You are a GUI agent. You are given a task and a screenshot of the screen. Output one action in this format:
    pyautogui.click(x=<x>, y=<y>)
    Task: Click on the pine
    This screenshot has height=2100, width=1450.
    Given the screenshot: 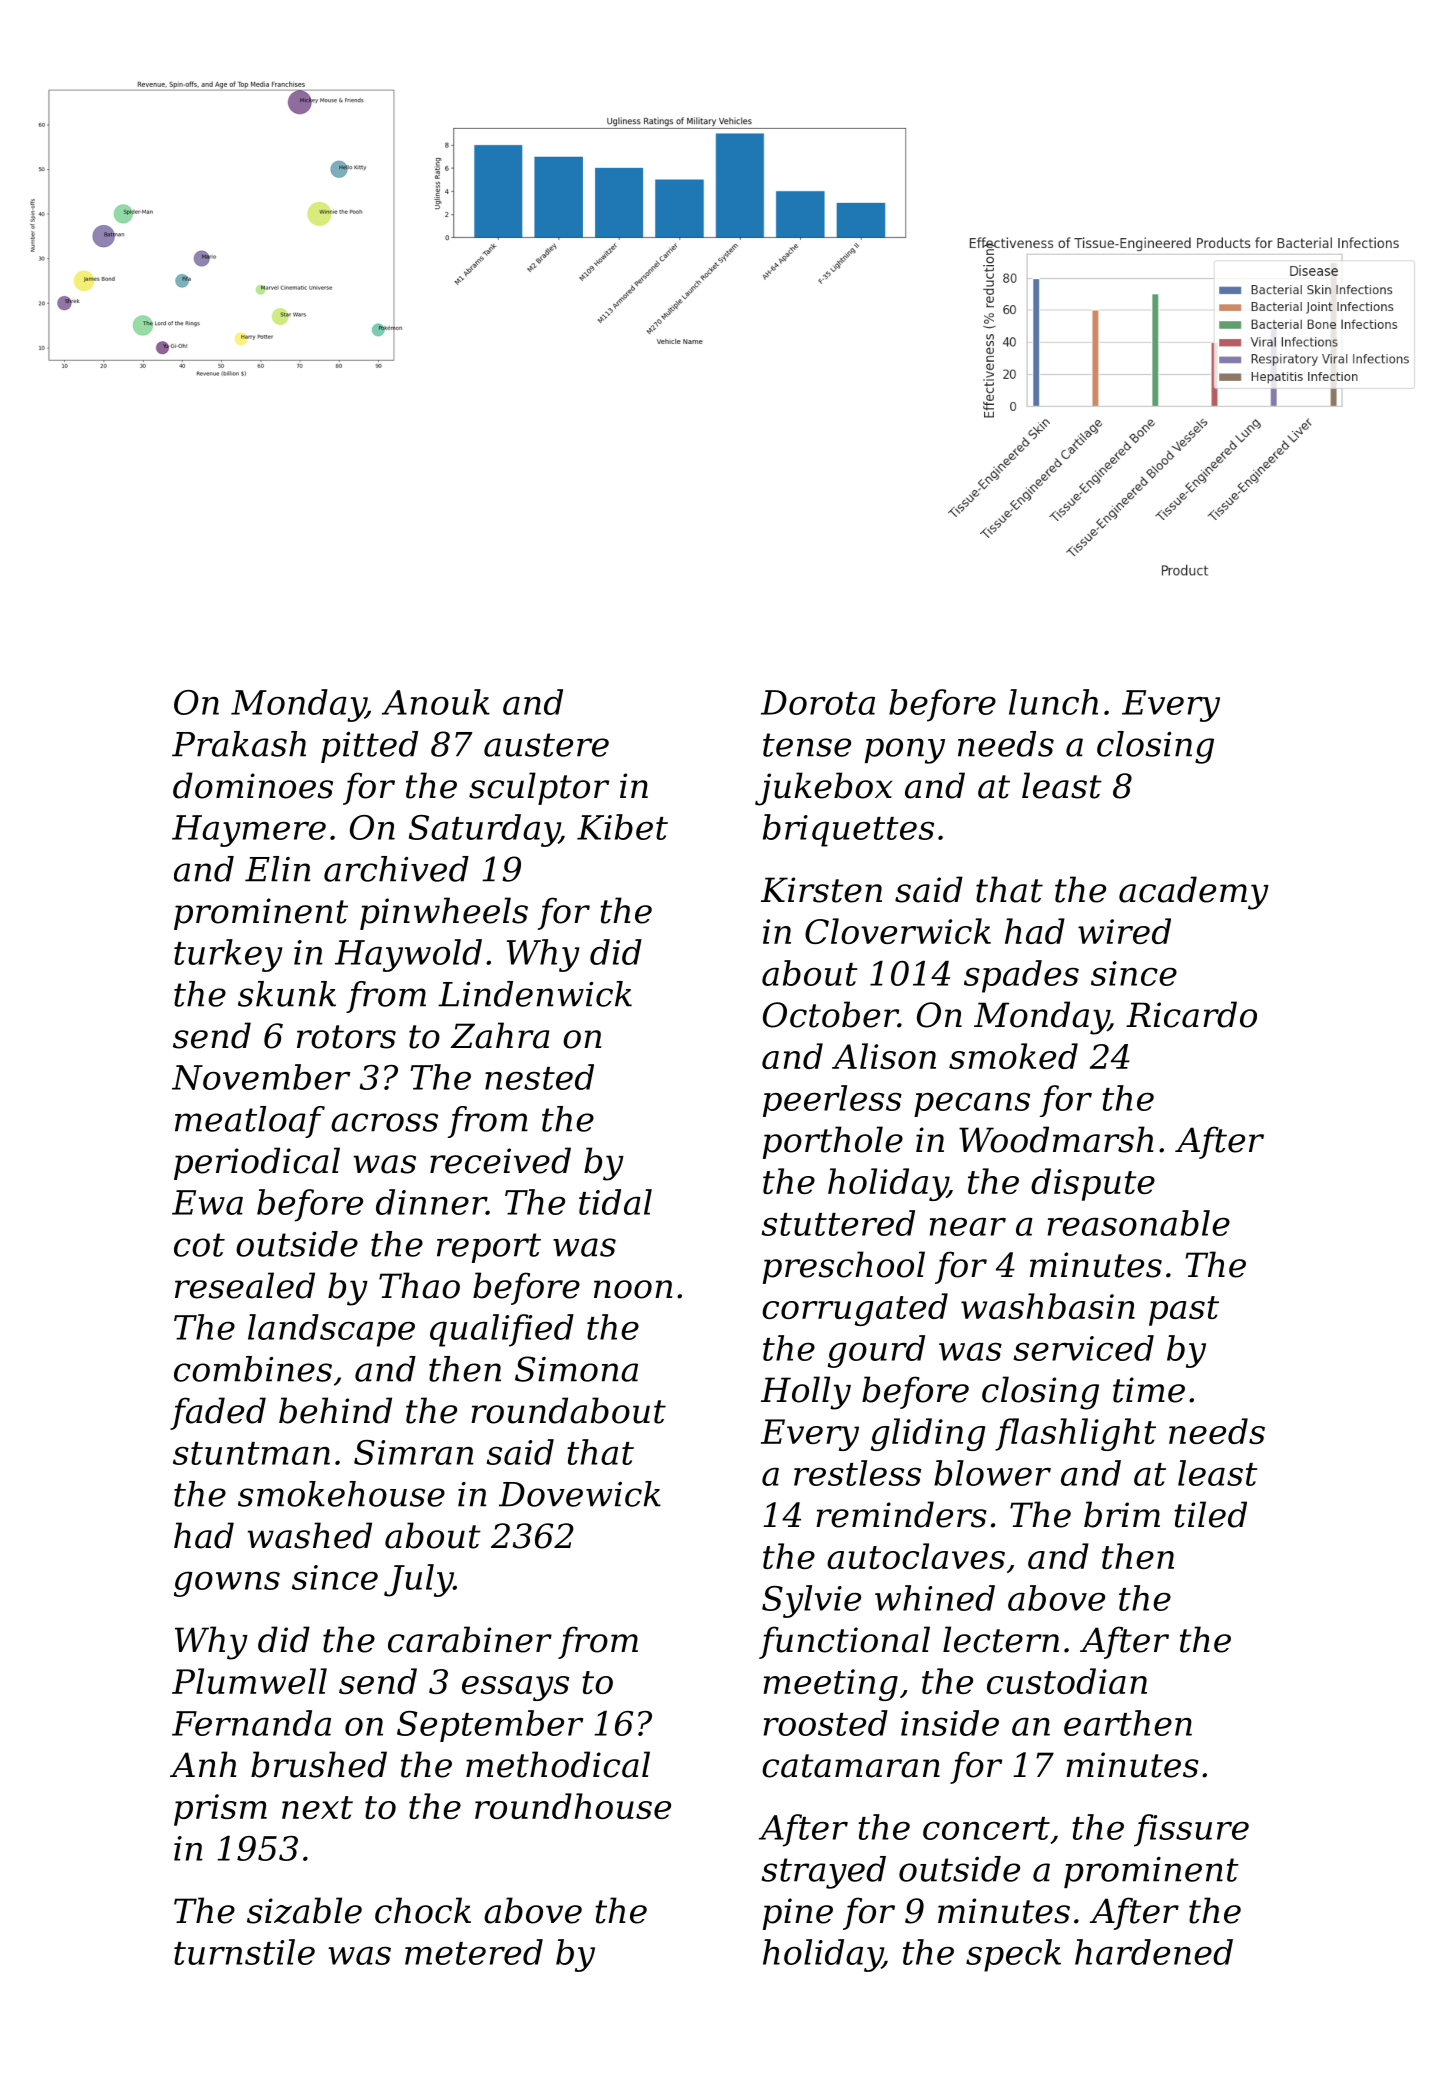 What is the action you would take?
    pyautogui.click(x=798, y=1914)
